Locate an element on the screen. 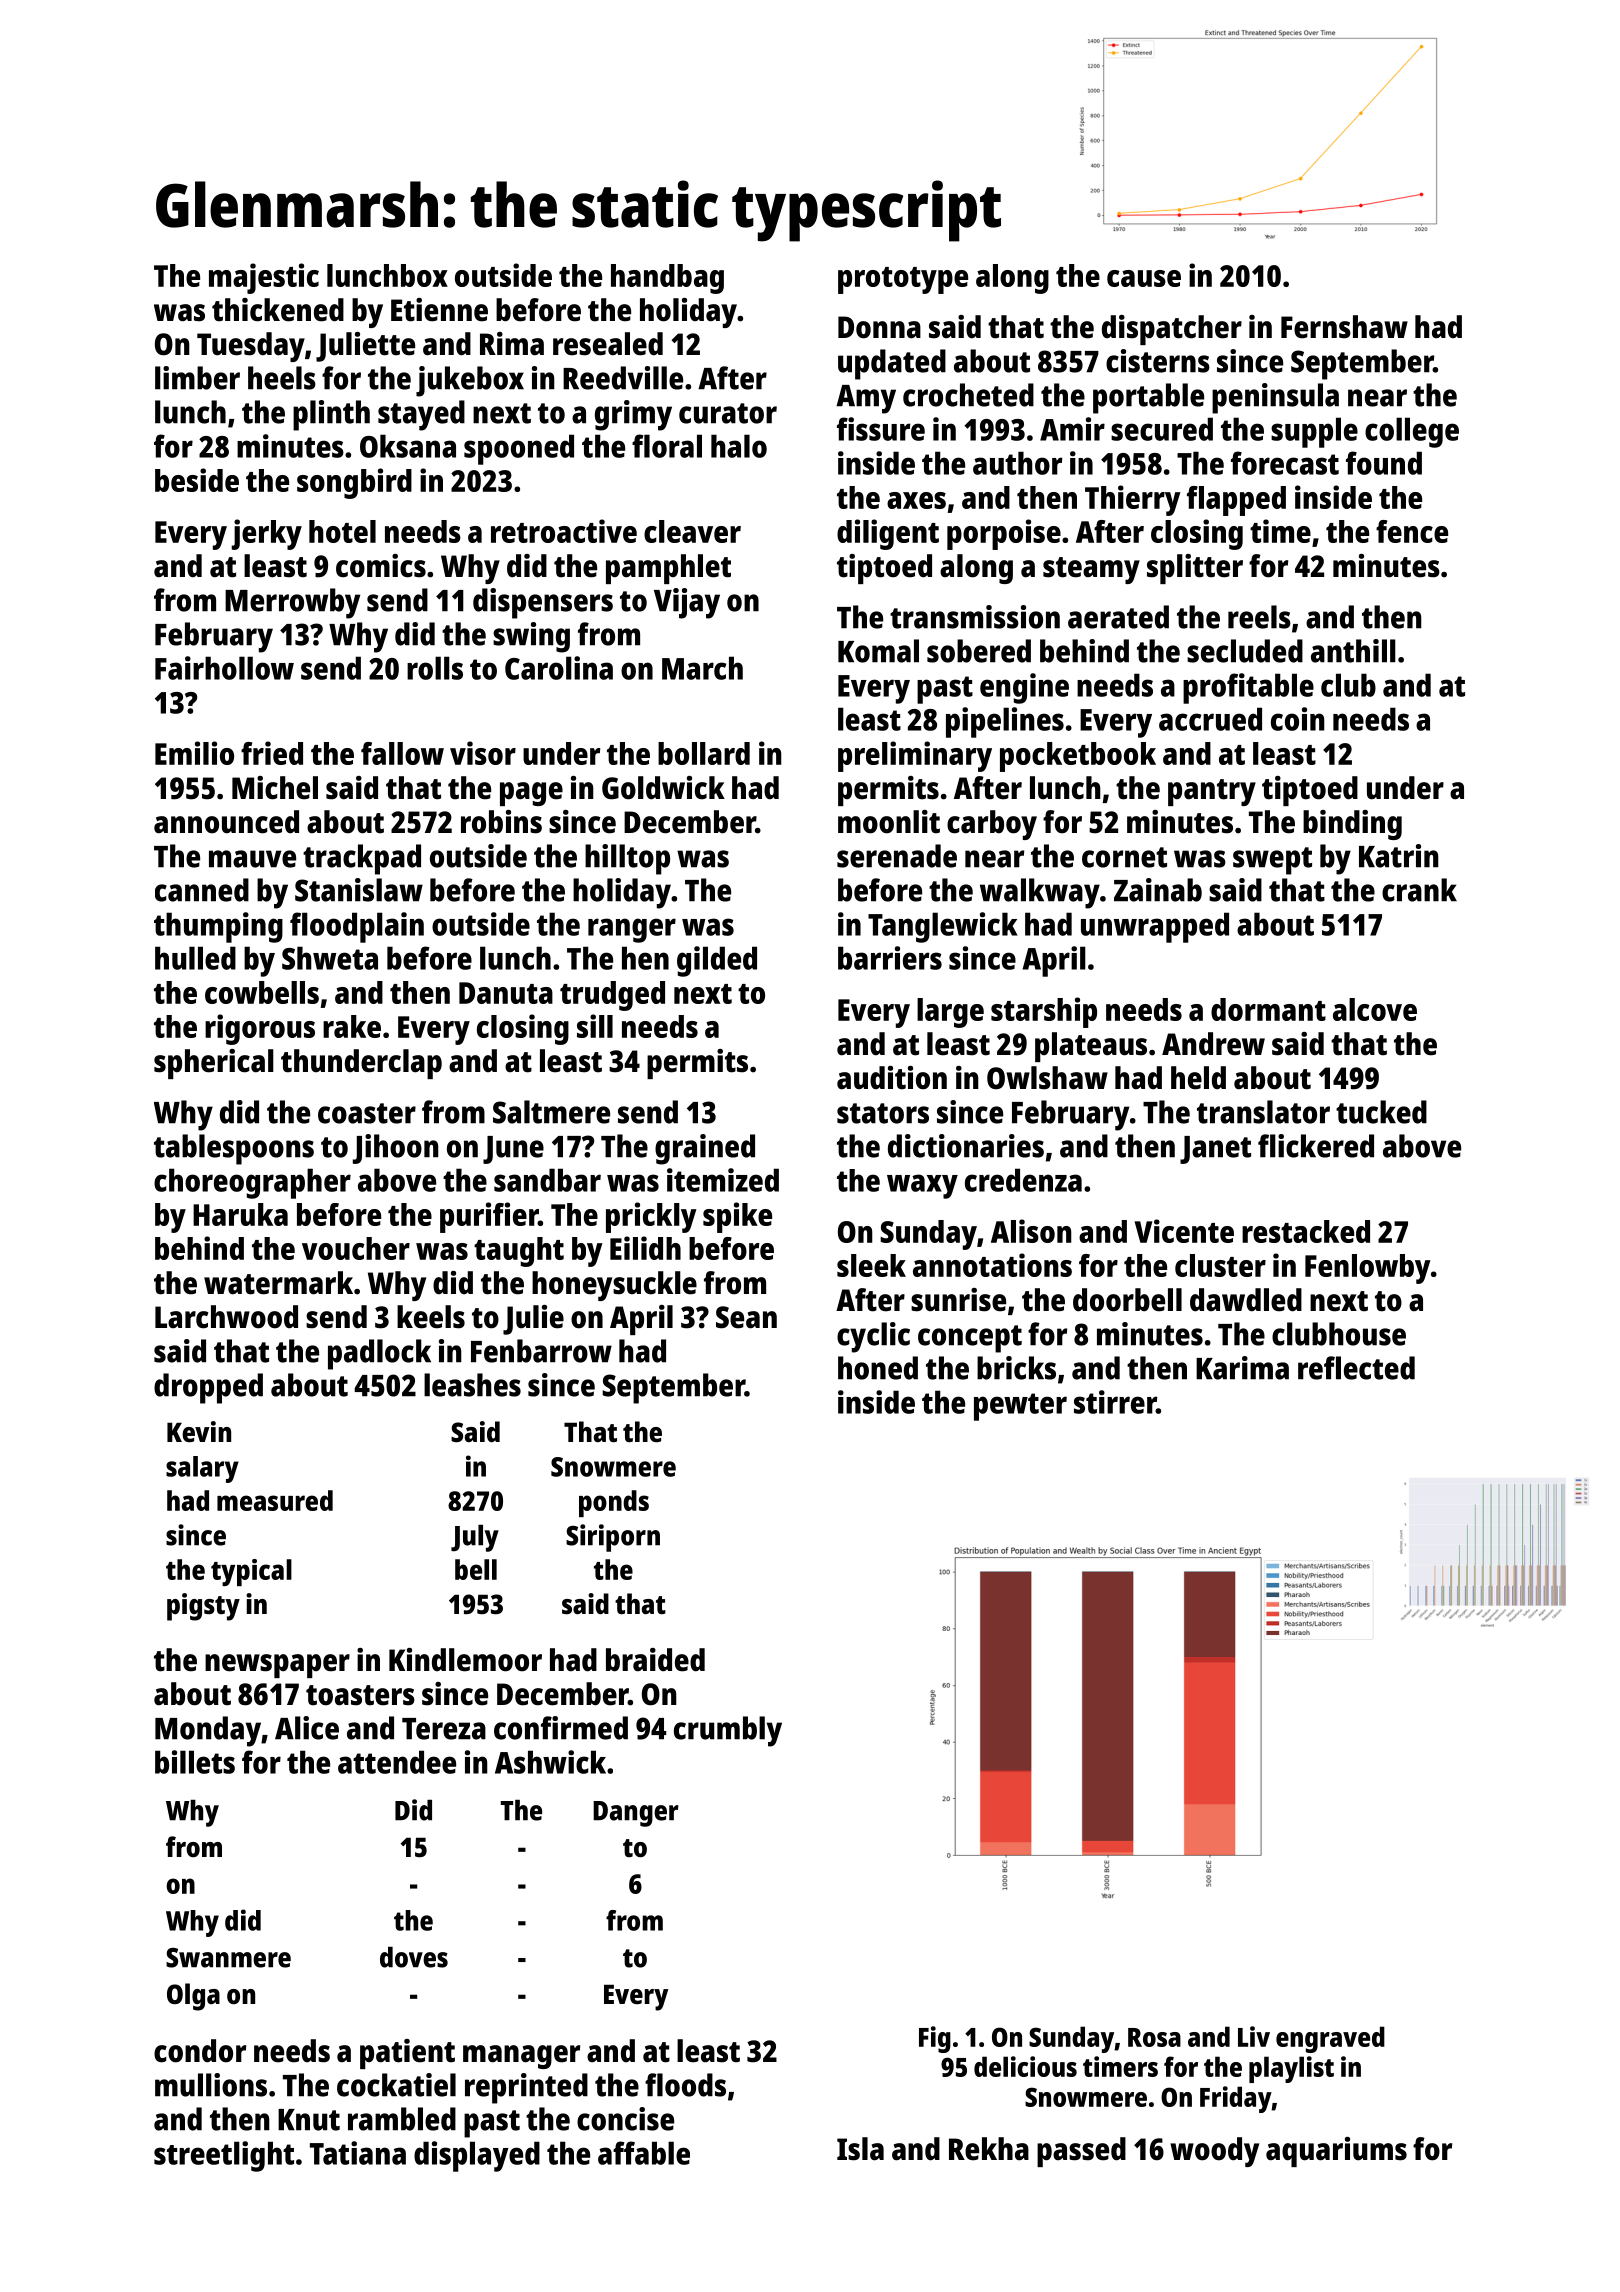  Shweta is located at coordinates (330, 958).
